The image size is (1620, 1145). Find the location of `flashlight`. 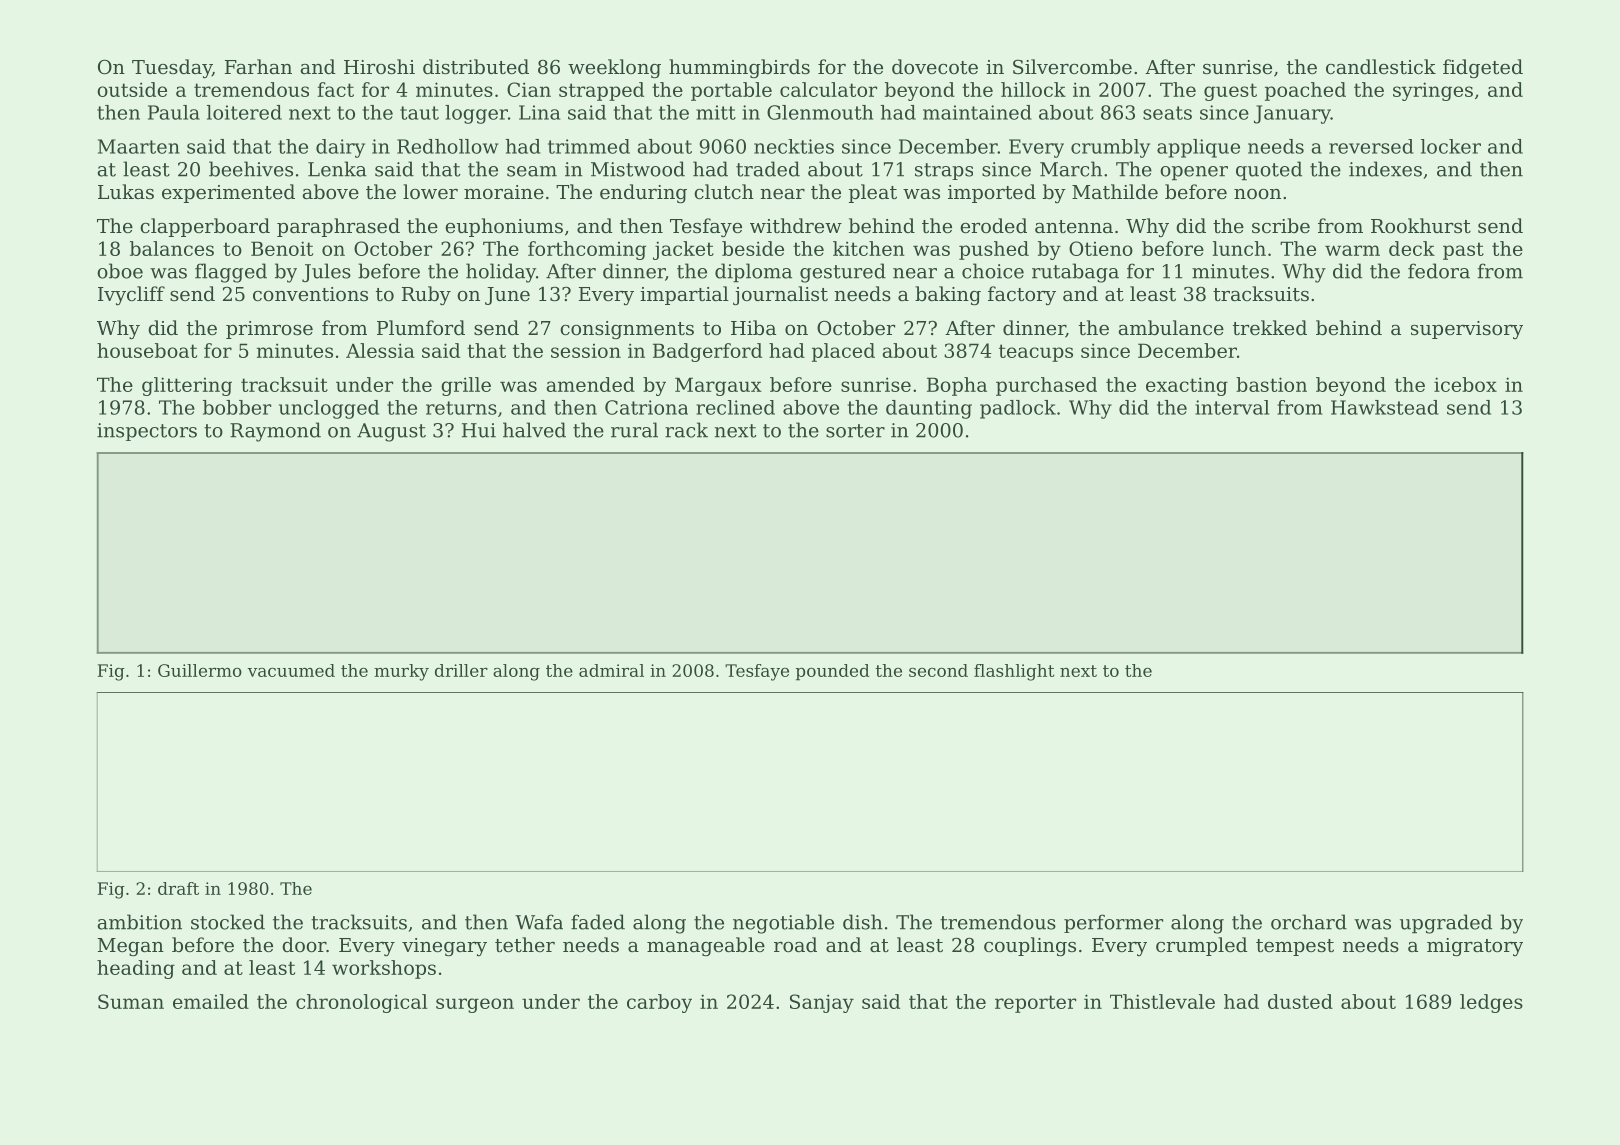

flashlight is located at coordinates (1014, 672).
